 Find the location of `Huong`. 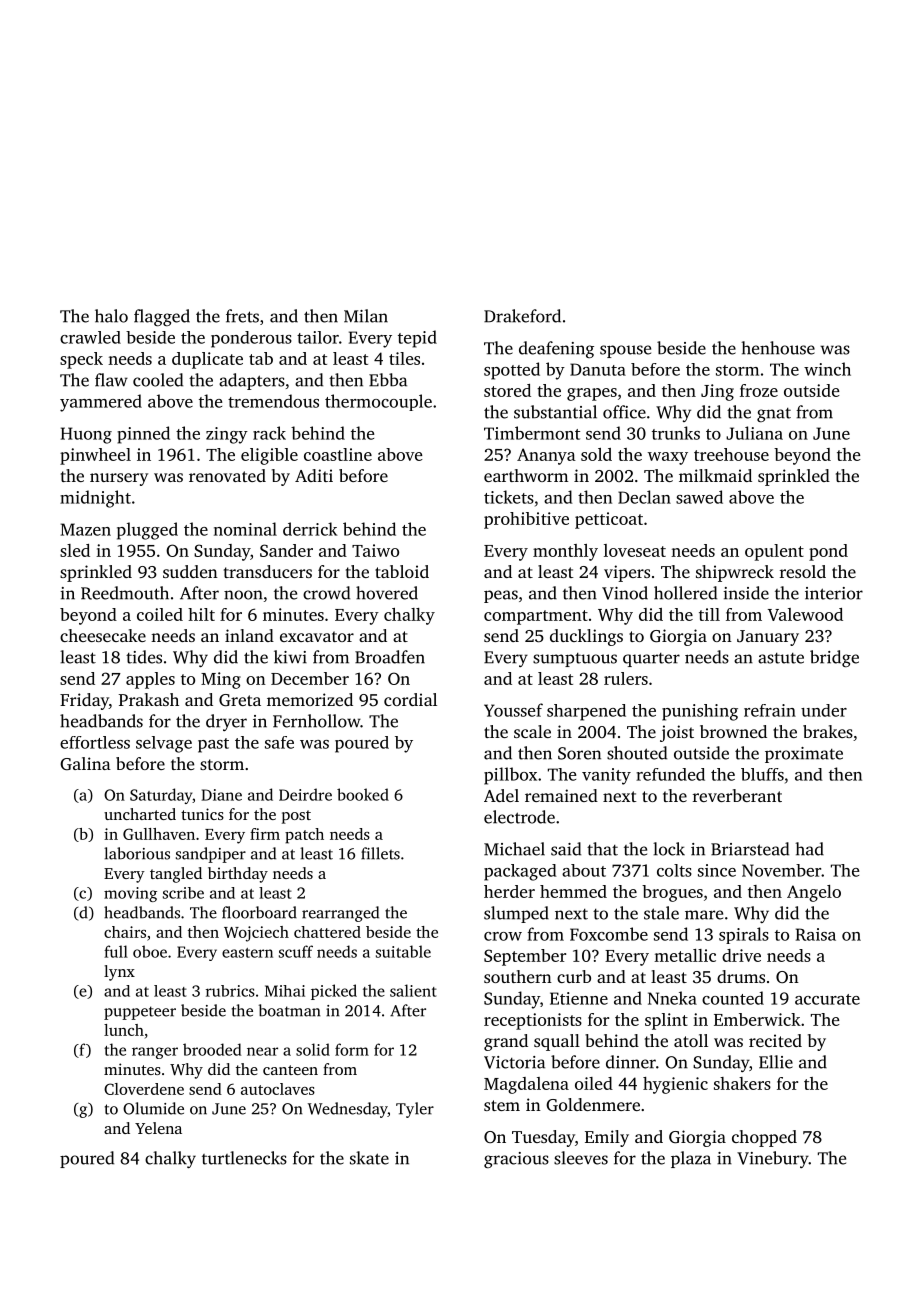

Huong is located at coordinates (86, 435).
